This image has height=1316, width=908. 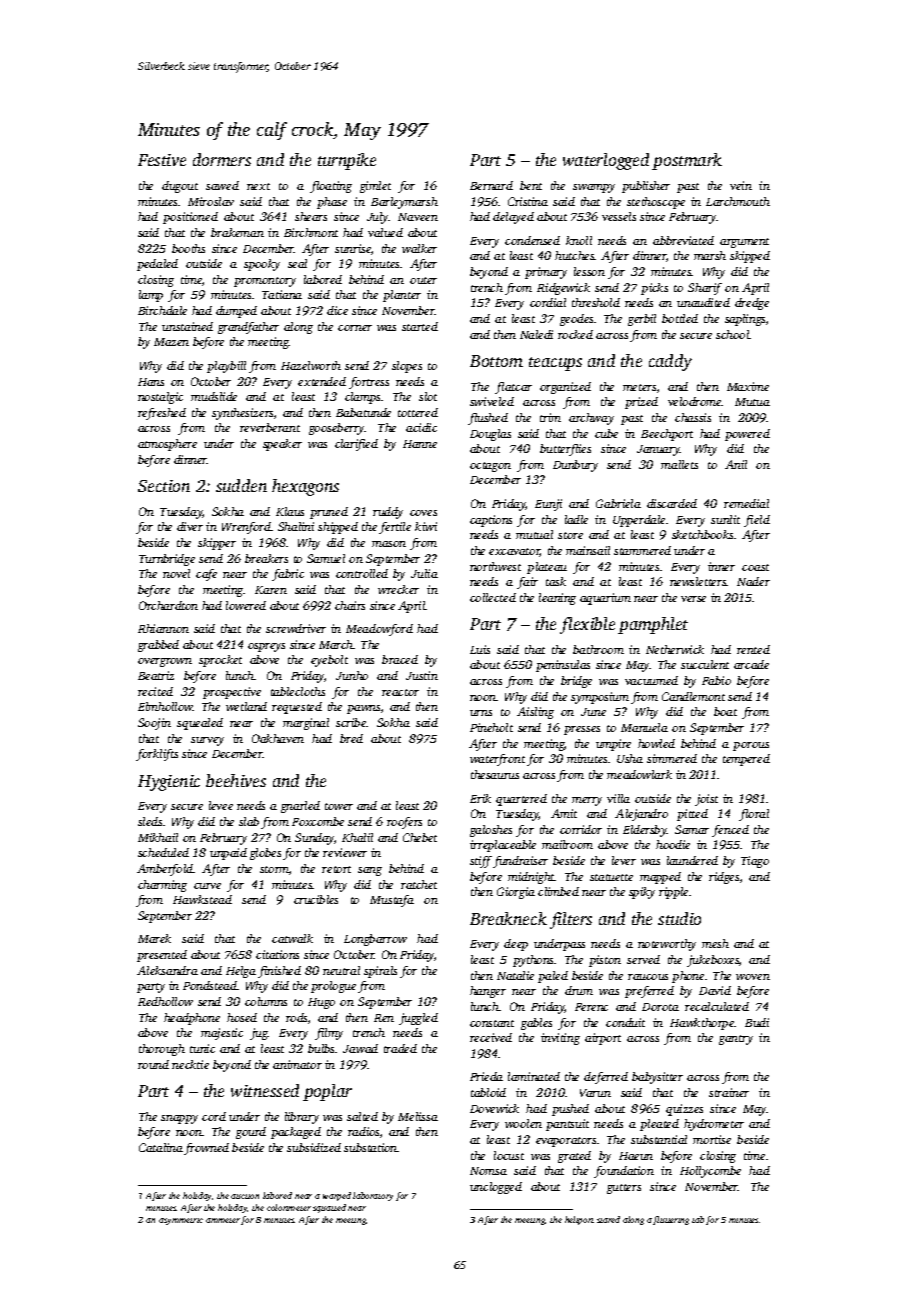 What do you see at coordinates (490, 467) in the image?
I see `octagon` at bounding box center [490, 467].
